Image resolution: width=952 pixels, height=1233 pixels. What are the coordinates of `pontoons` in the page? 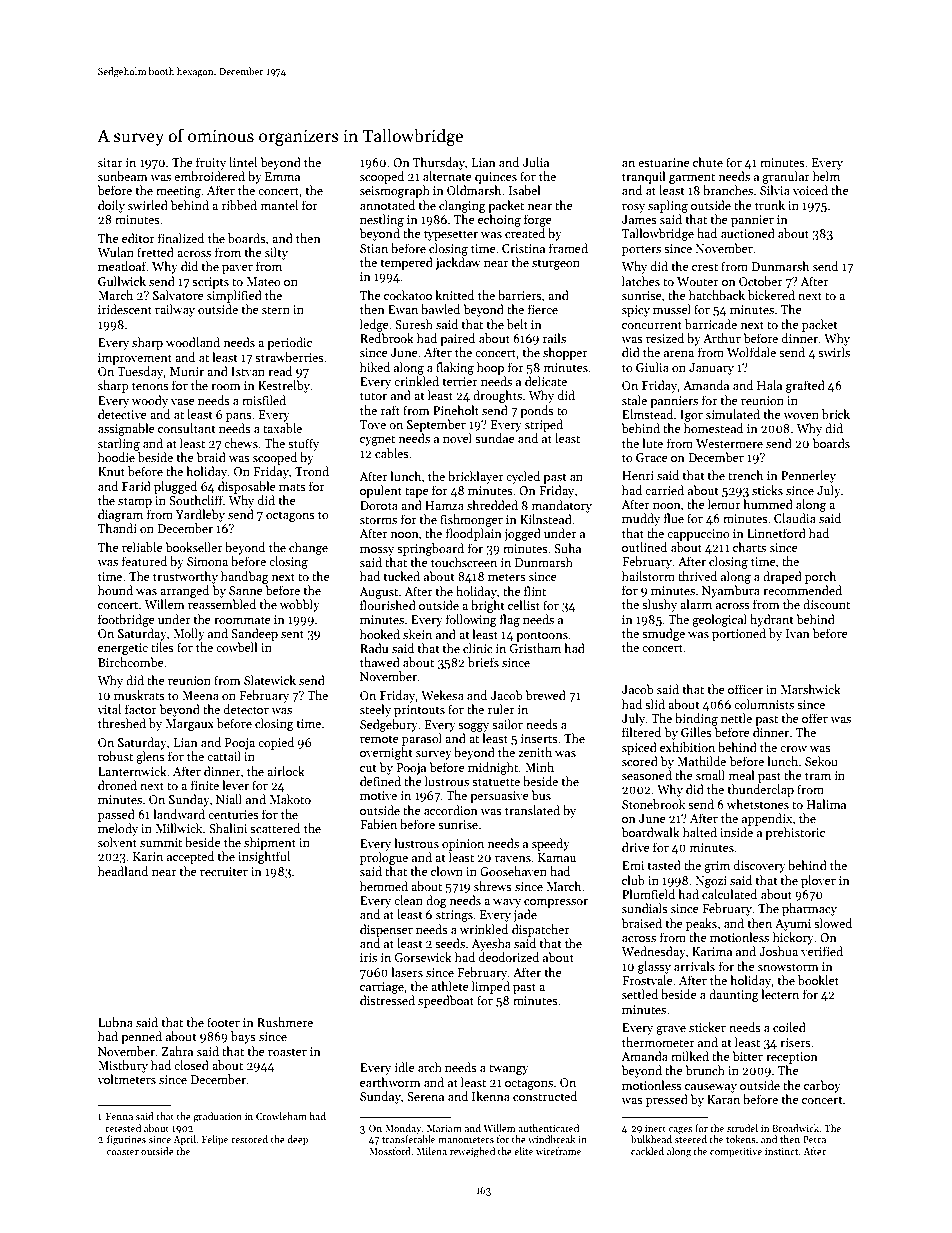 It's located at (542, 636).
